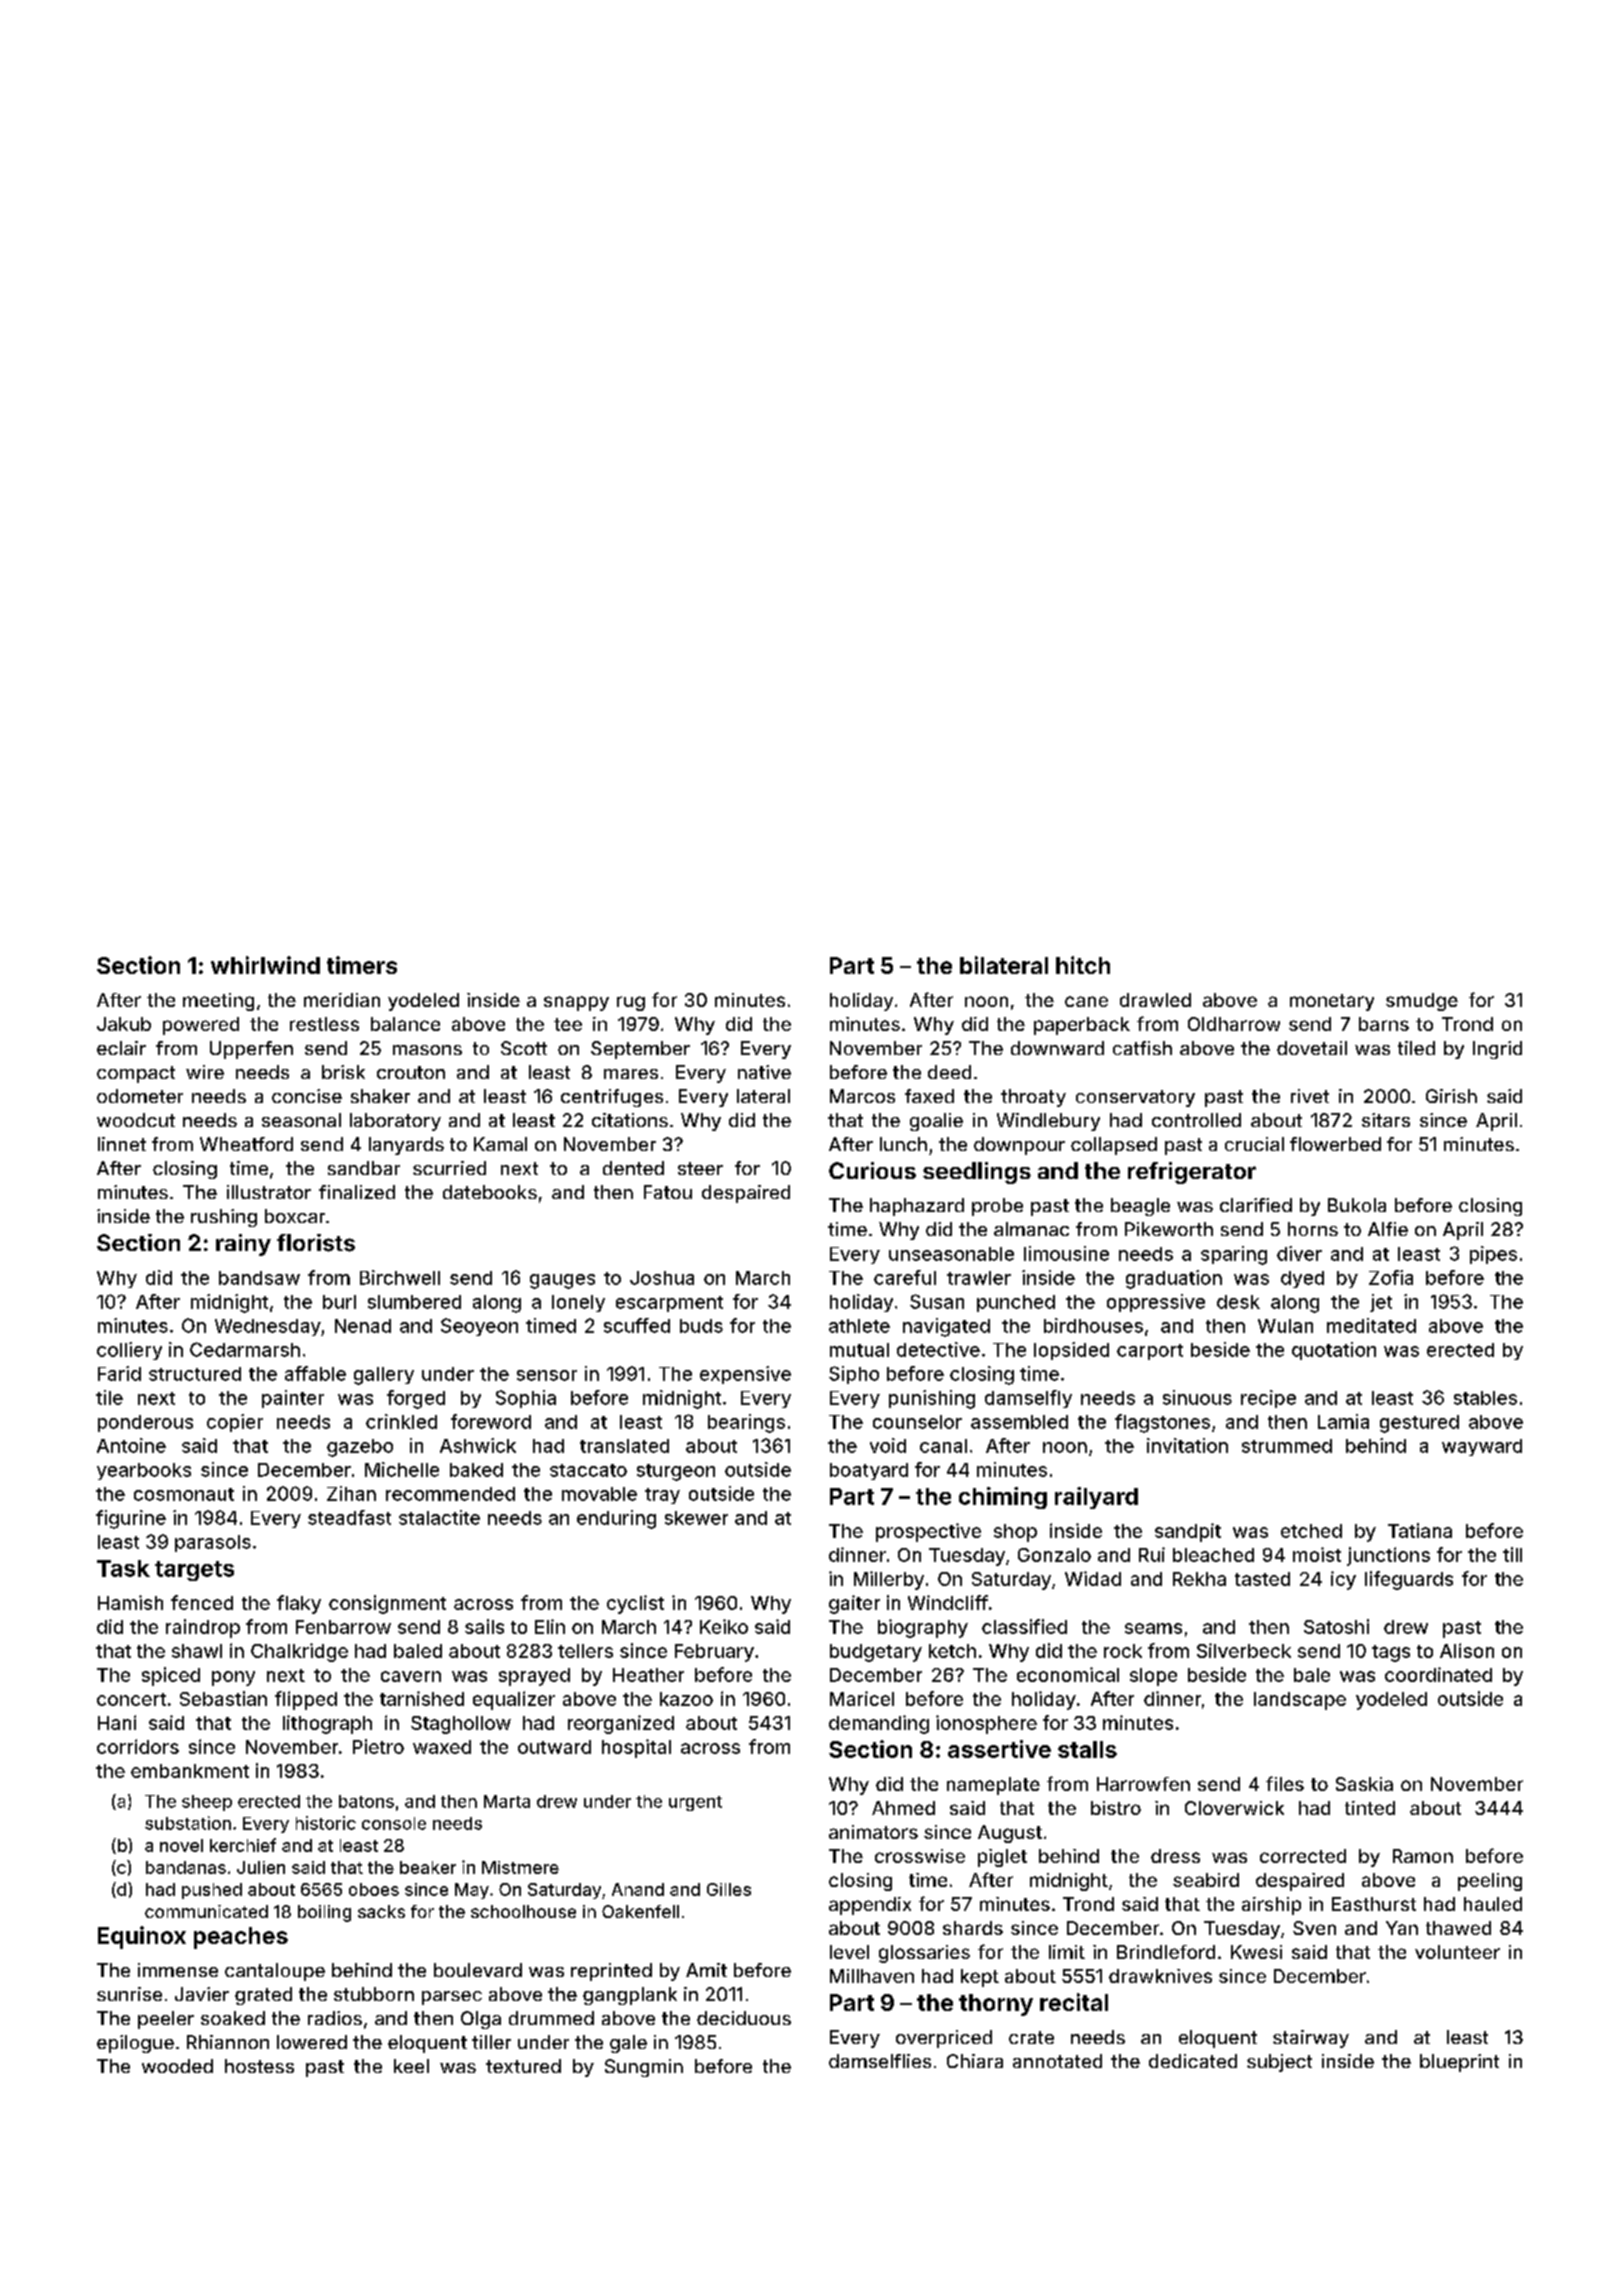  What do you see at coordinates (129, 1994) in the screenshot?
I see `sunrise` at bounding box center [129, 1994].
